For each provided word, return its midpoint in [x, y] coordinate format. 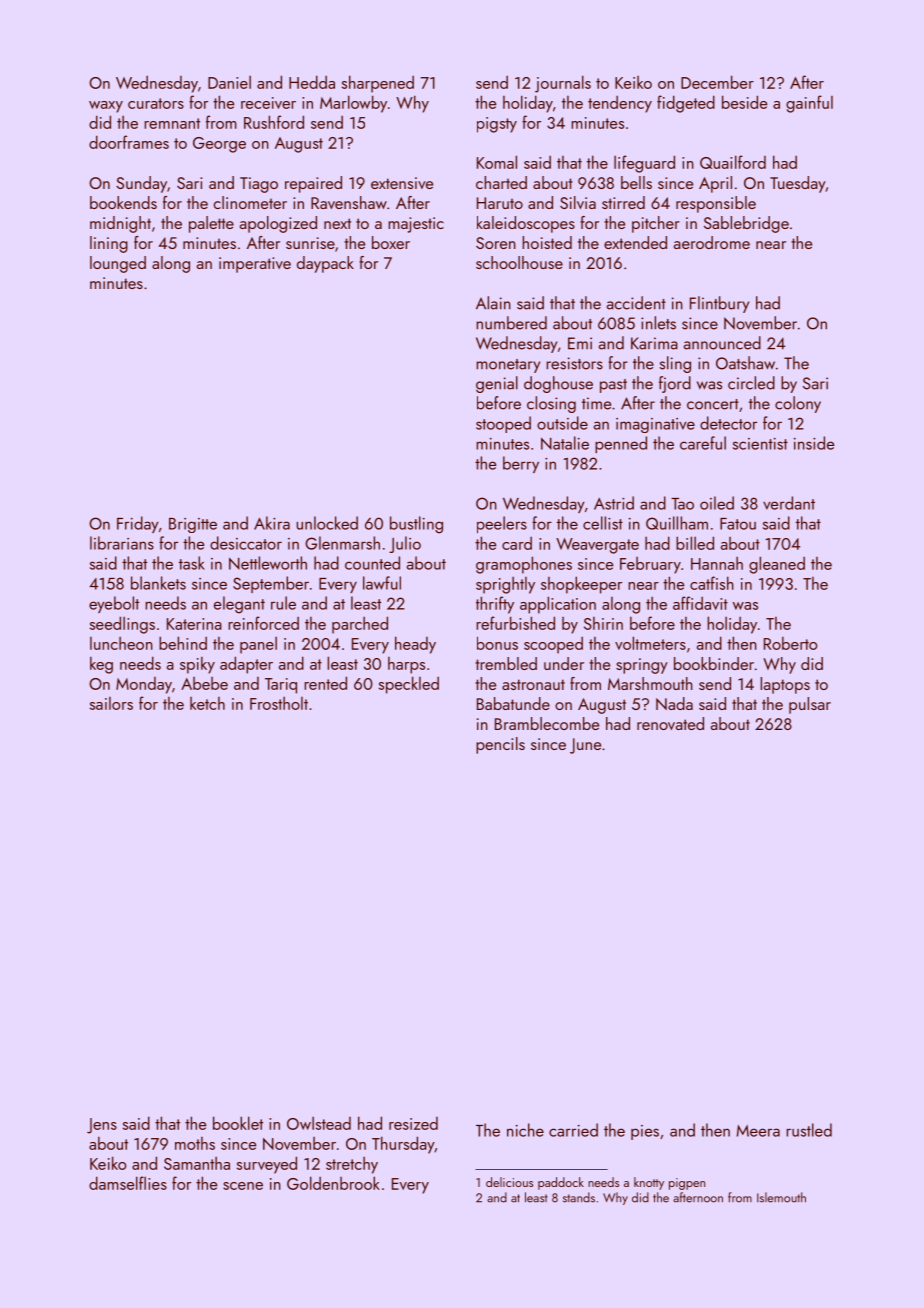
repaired [313, 184]
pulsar [810, 705]
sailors [111, 703]
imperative [255, 265]
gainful [809, 104]
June [585, 746]
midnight [120, 224]
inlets [658, 323]
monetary [508, 366]
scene [243, 1186]
